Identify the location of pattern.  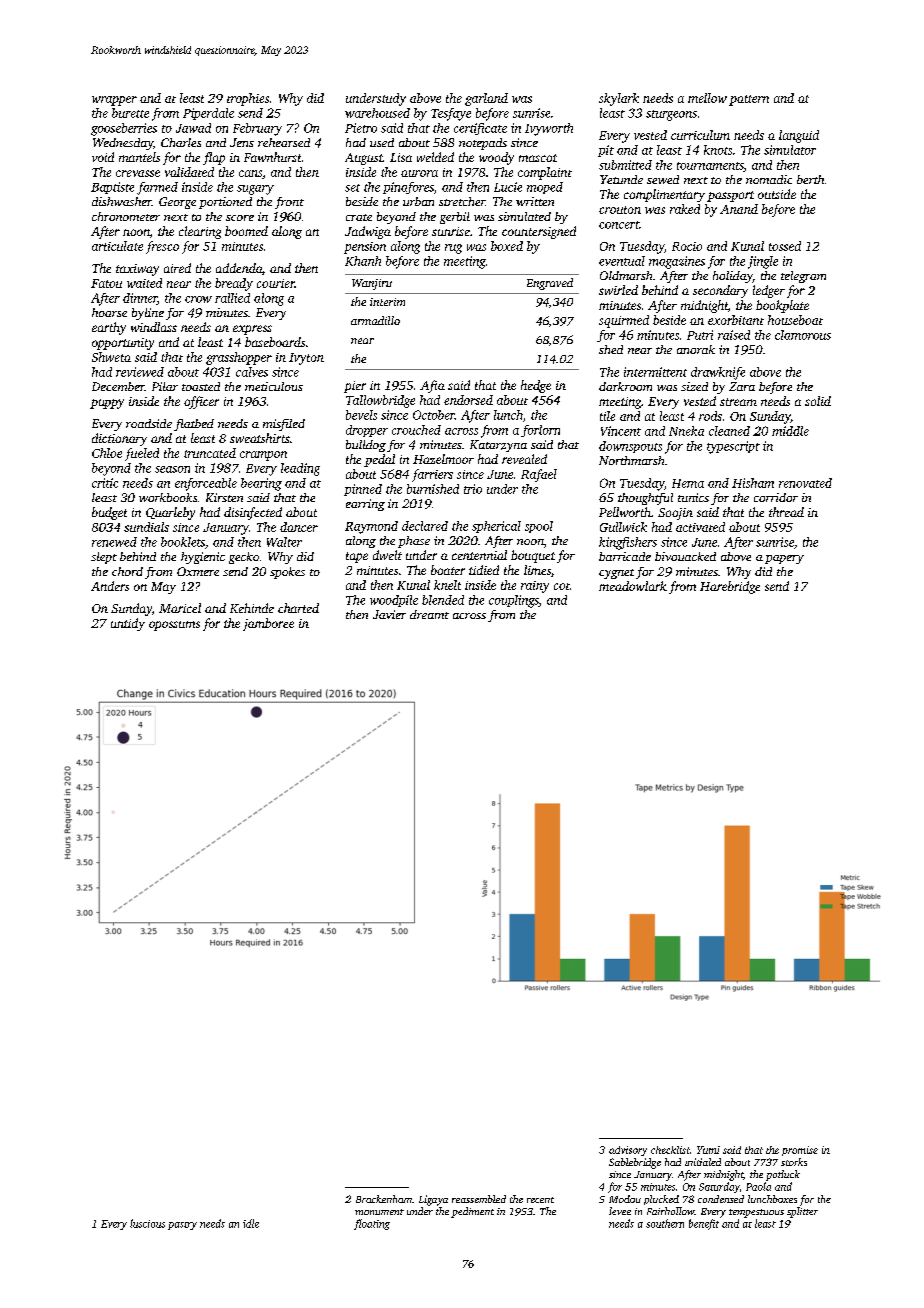
(749, 100).
